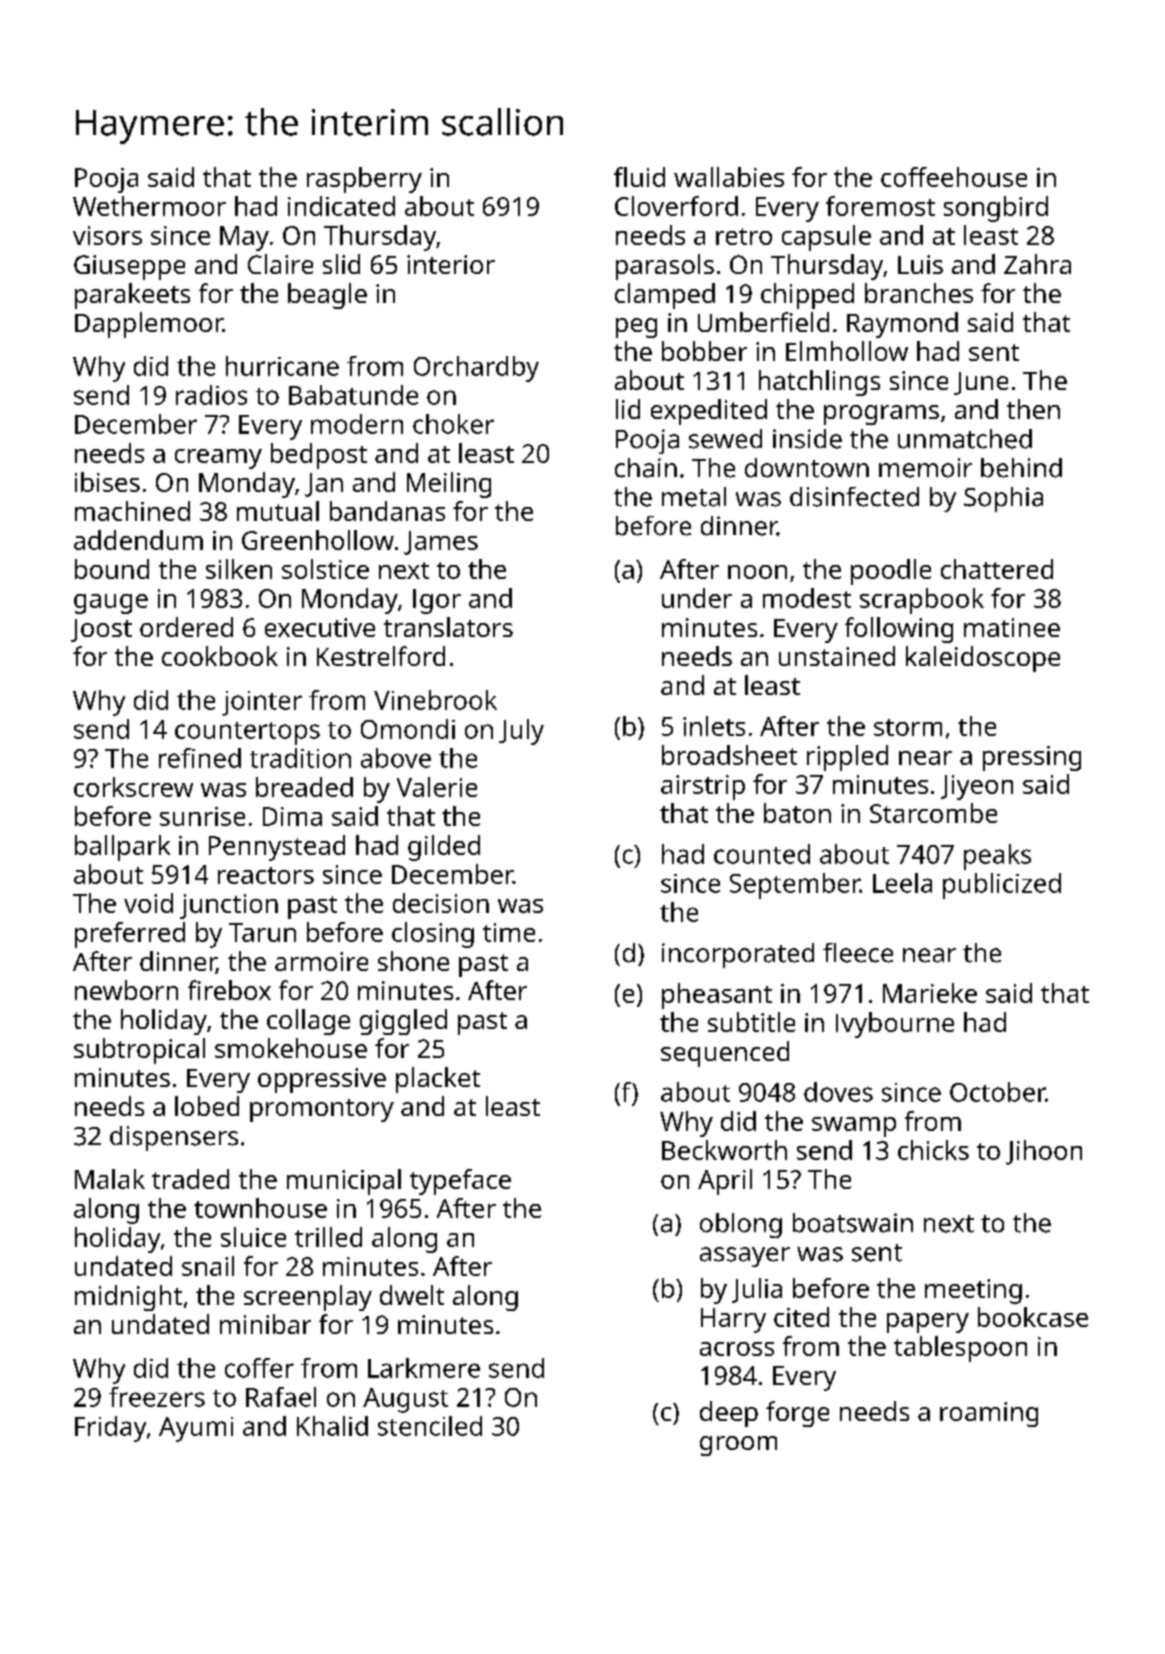 The height and width of the page is (1654, 1165). Describe the element at coordinates (139, 1051) in the page. I see `subtropical` at that location.
